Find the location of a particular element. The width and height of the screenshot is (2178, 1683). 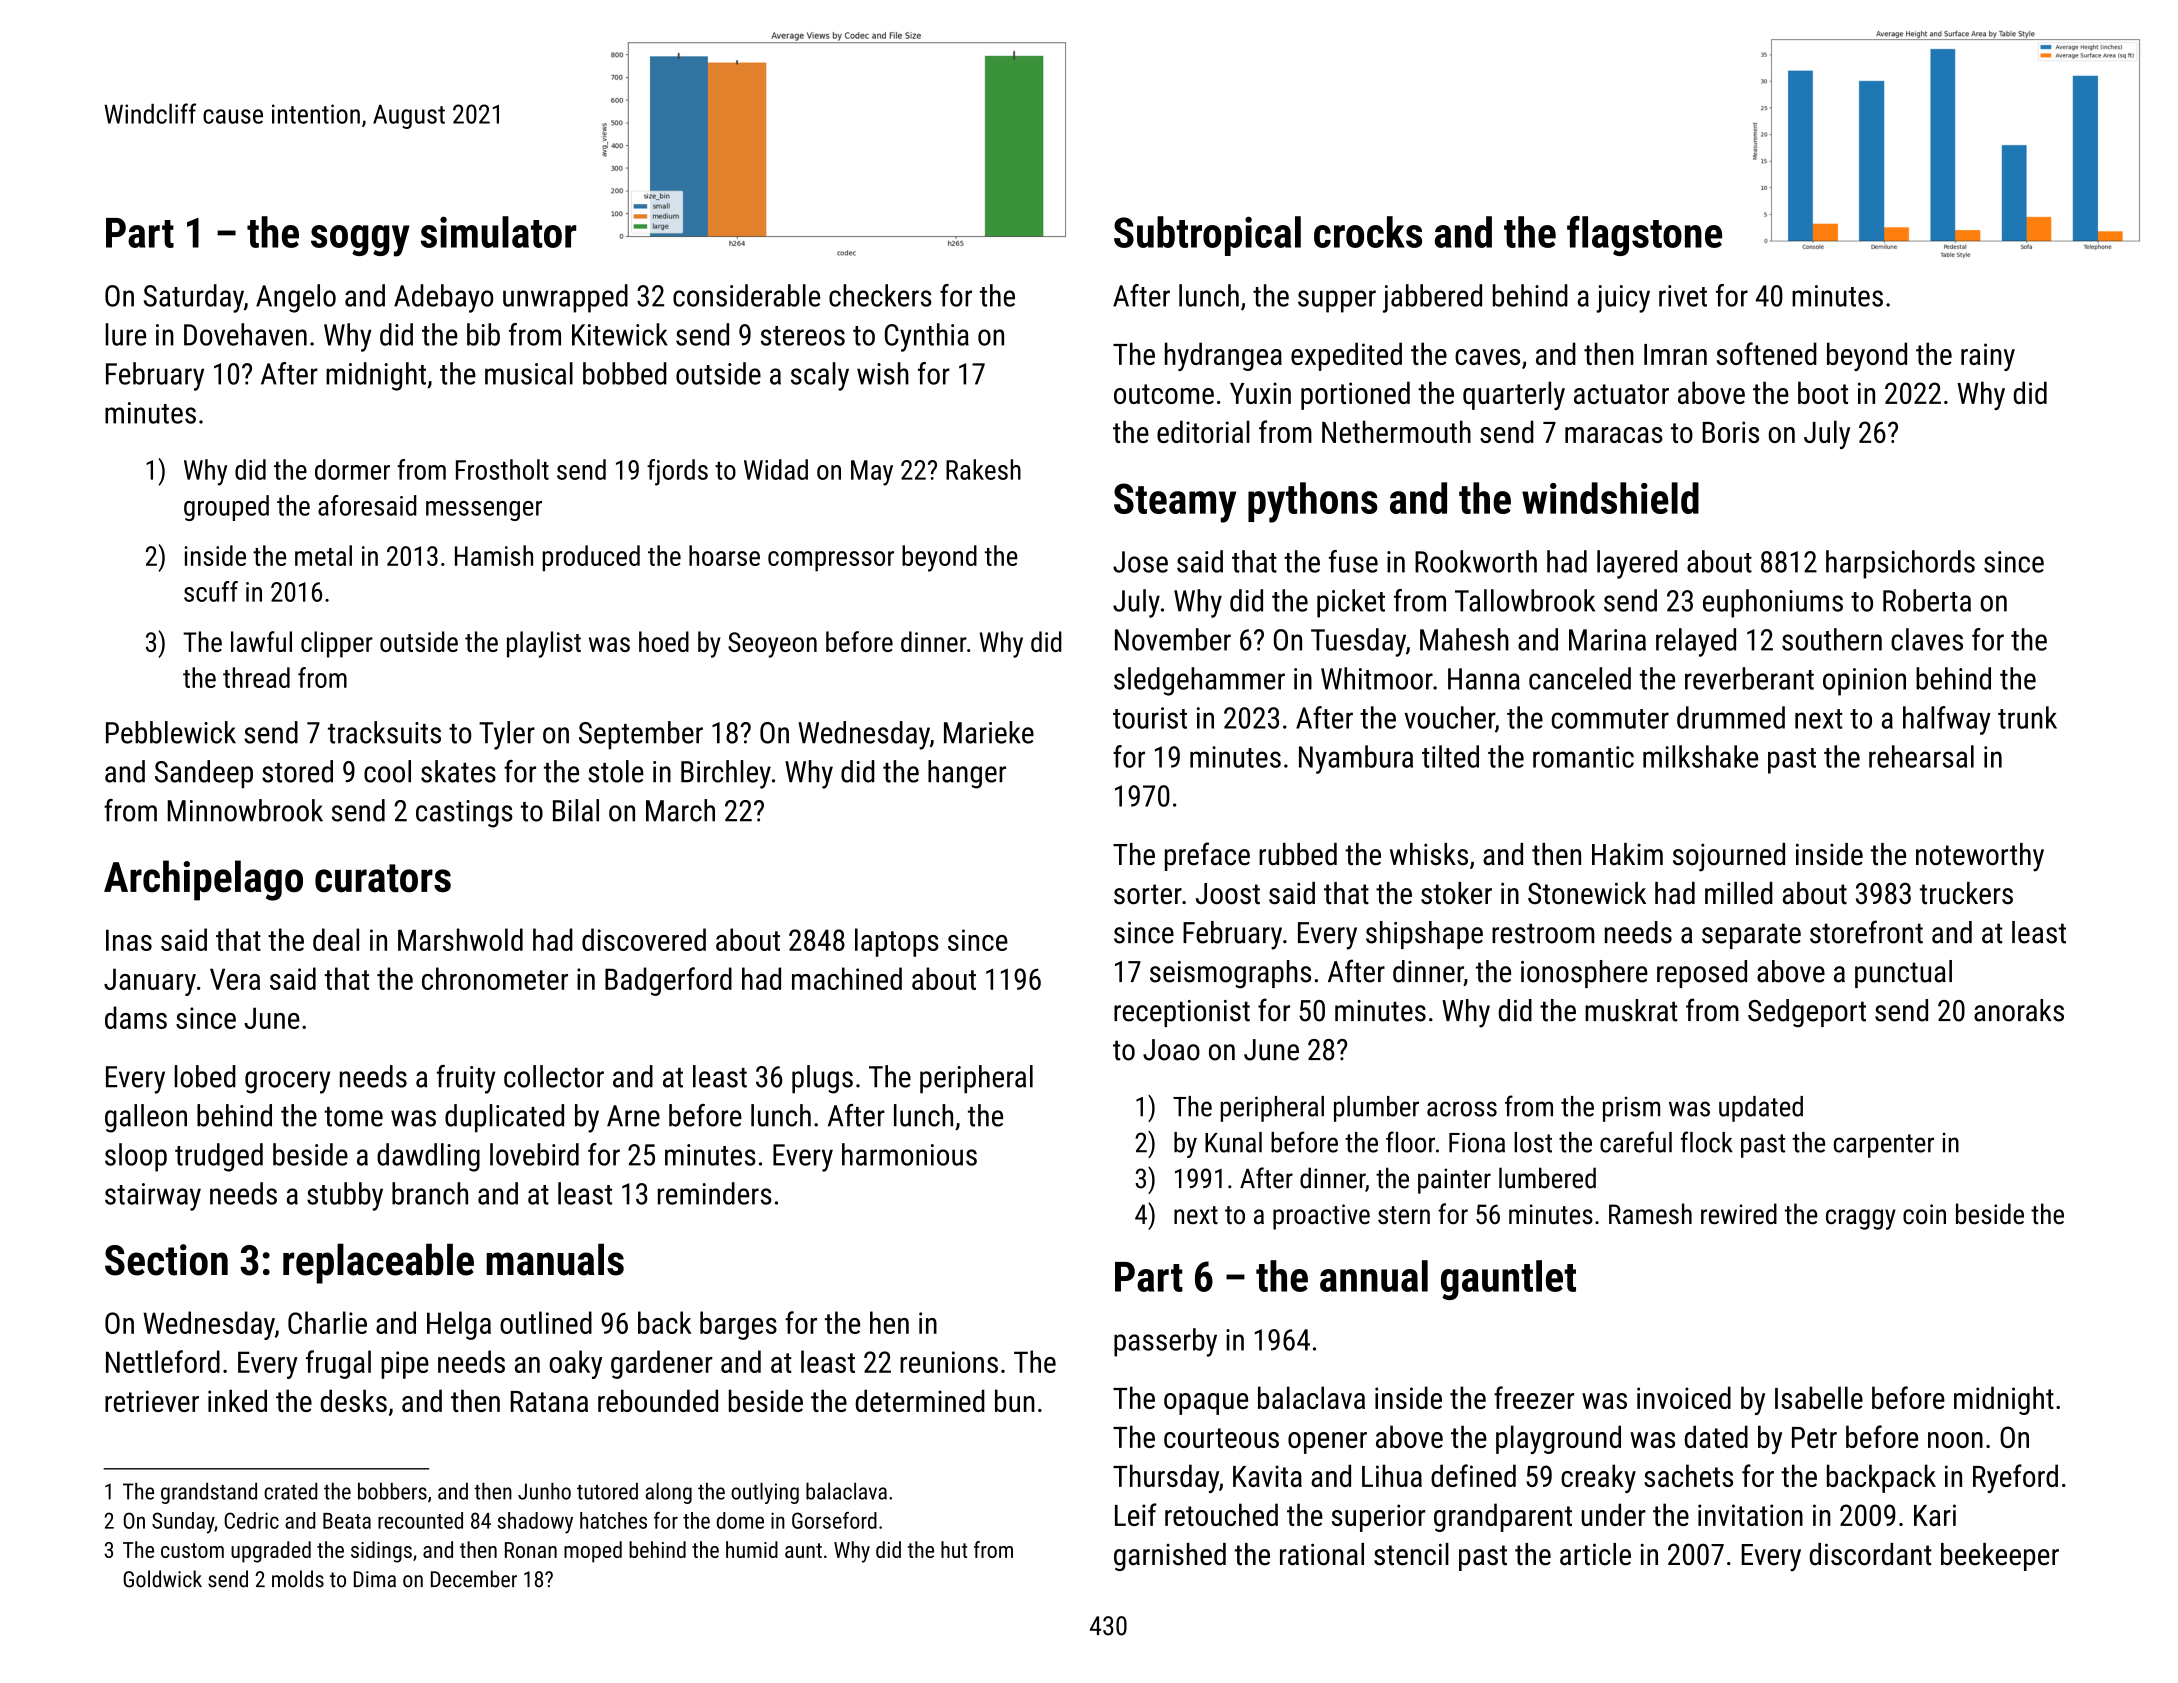

proactive is located at coordinates (1321, 1217).
